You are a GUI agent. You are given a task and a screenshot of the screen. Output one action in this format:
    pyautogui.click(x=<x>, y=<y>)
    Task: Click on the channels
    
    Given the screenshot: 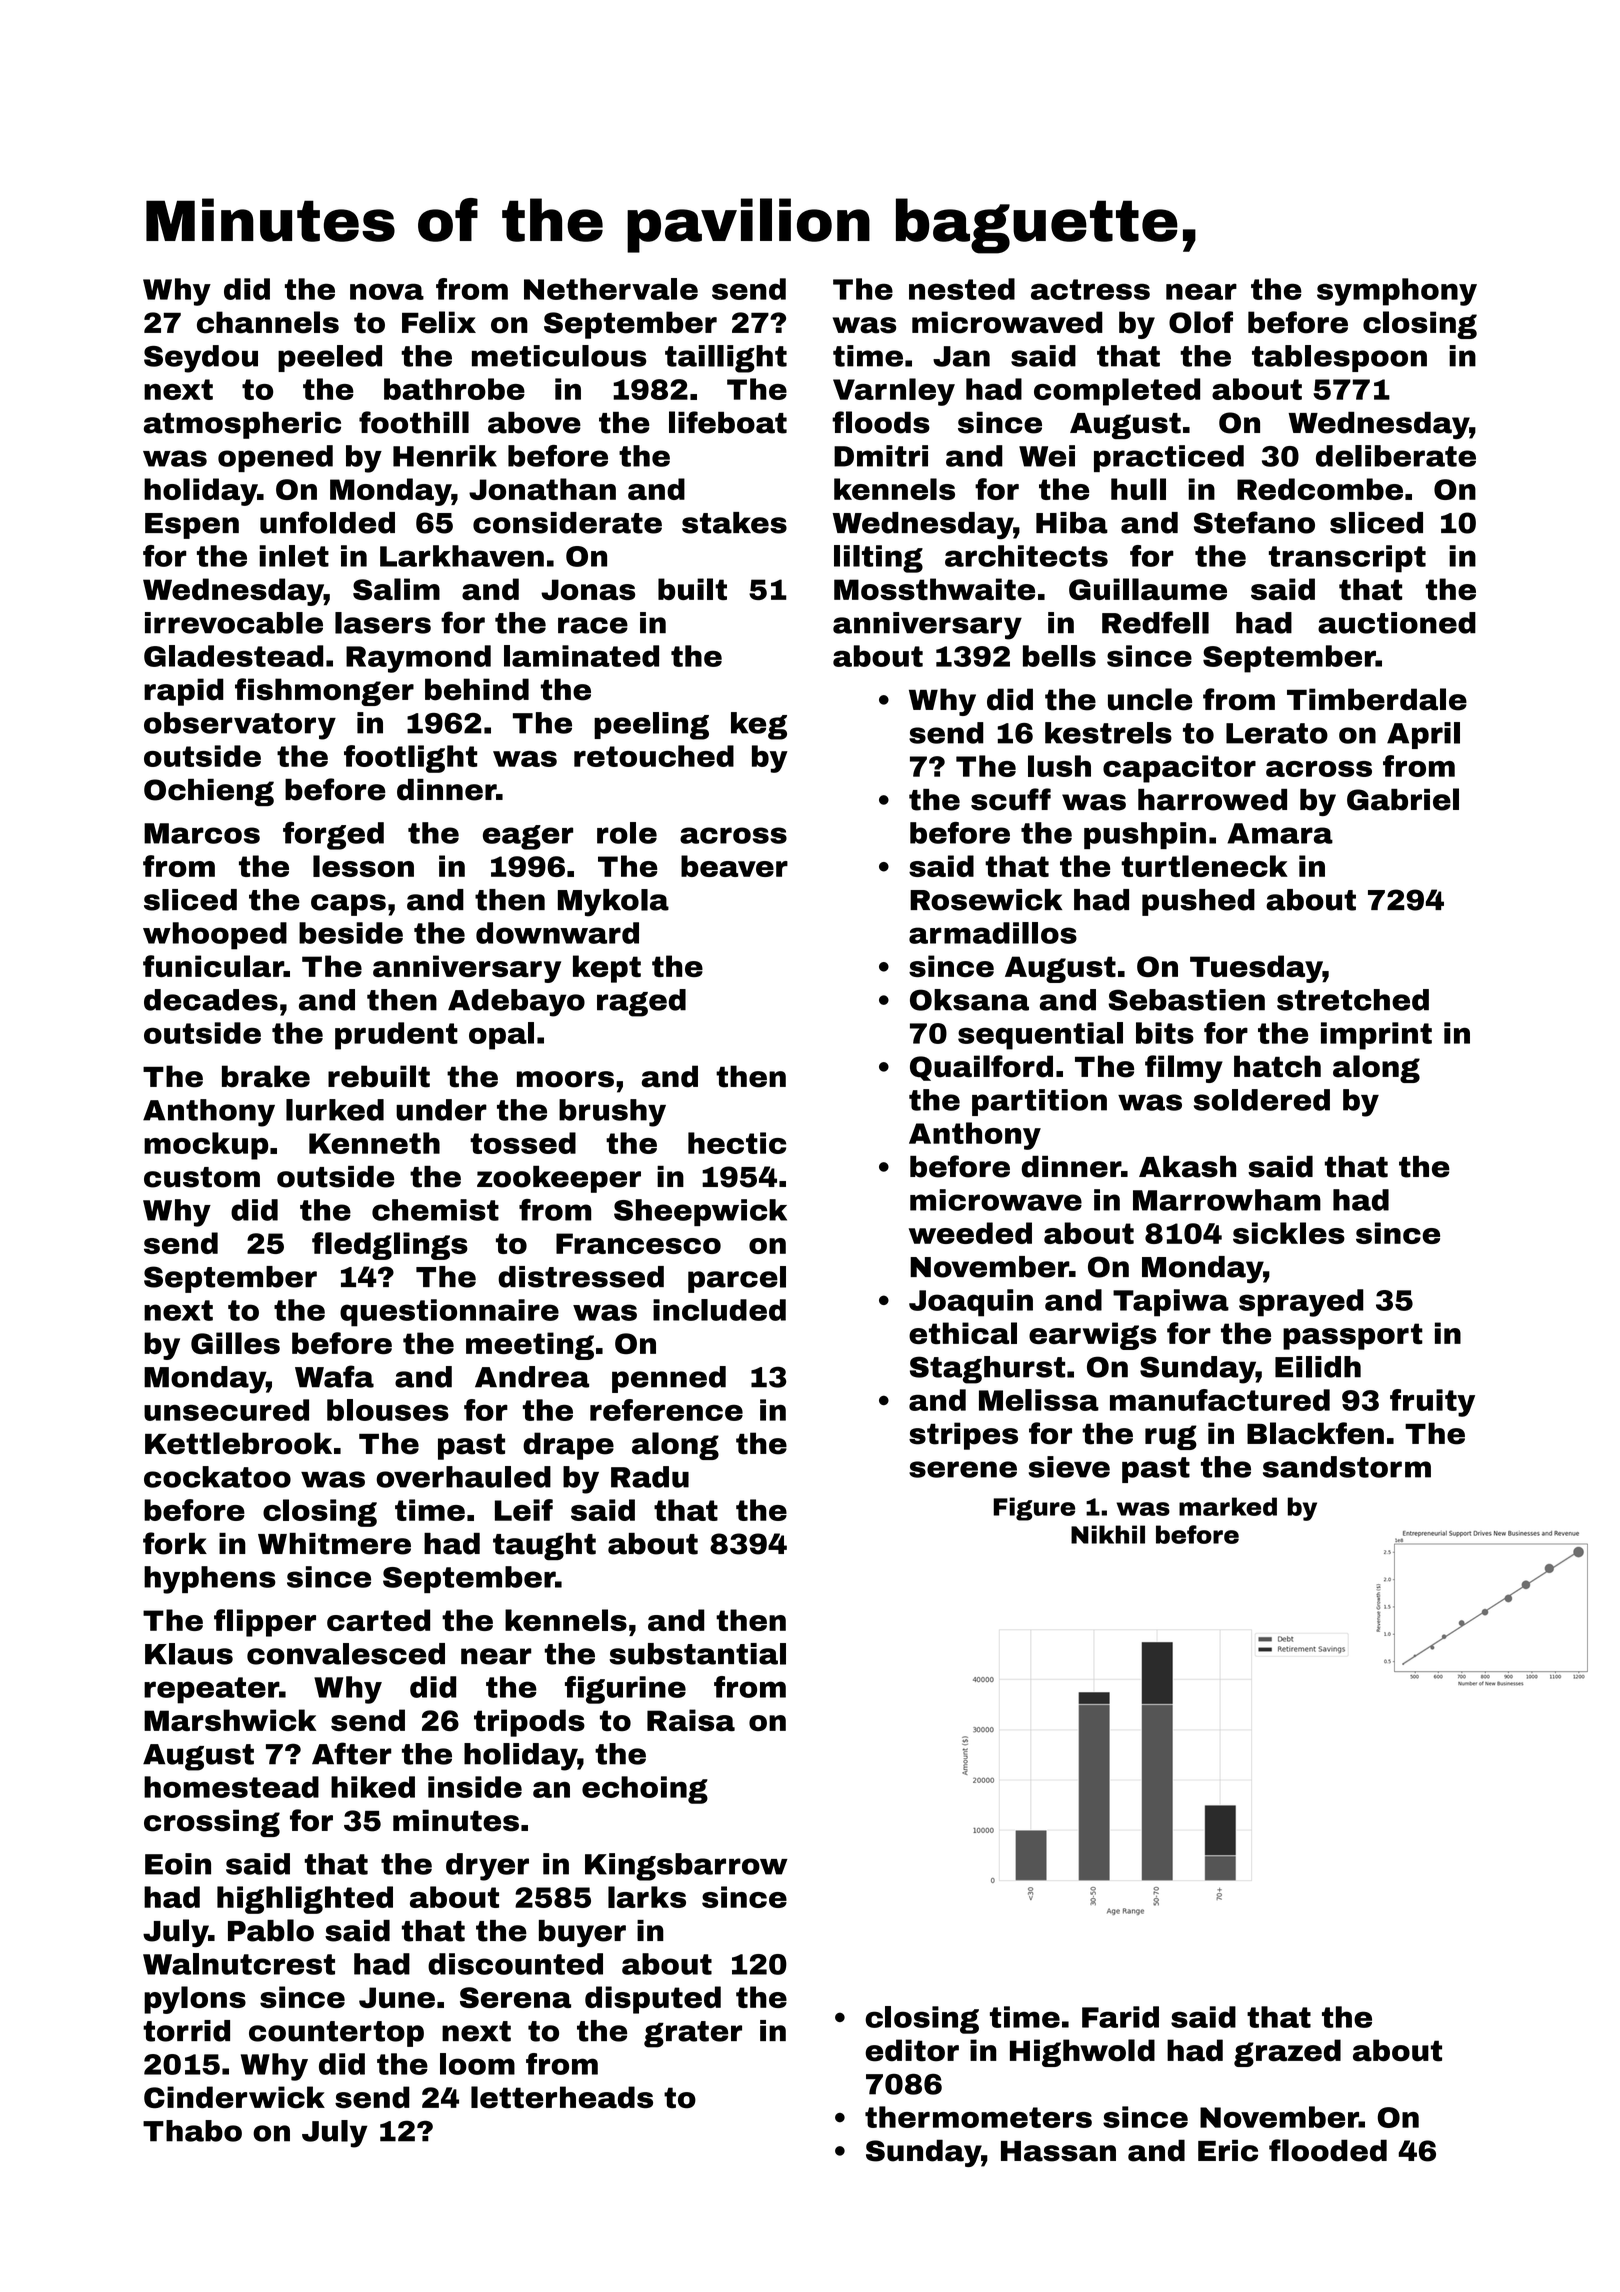 What is the action you would take?
    pyautogui.click(x=268, y=322)
